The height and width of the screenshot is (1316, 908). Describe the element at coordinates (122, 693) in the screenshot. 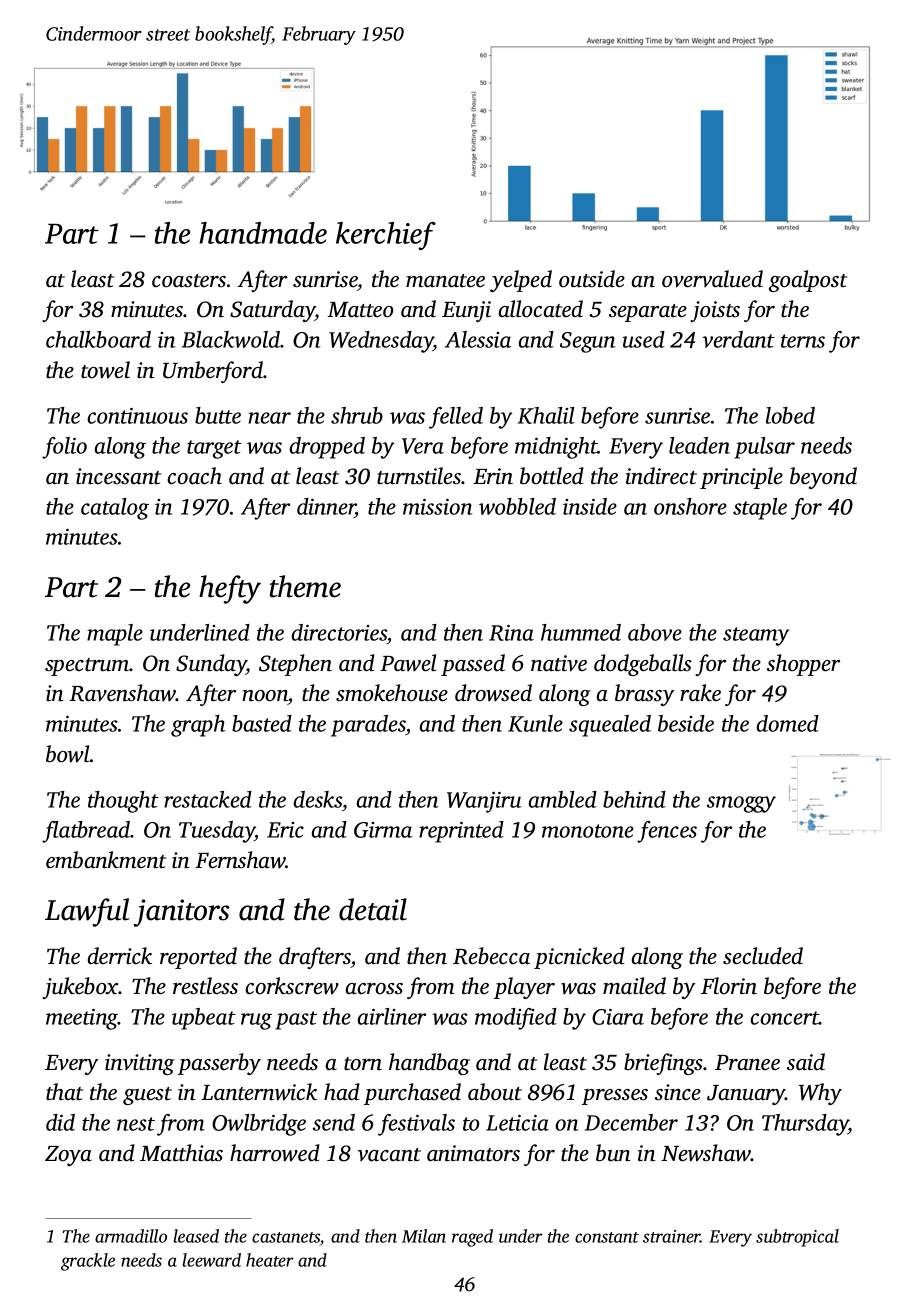

I see `Ravenshaw` at that location.
